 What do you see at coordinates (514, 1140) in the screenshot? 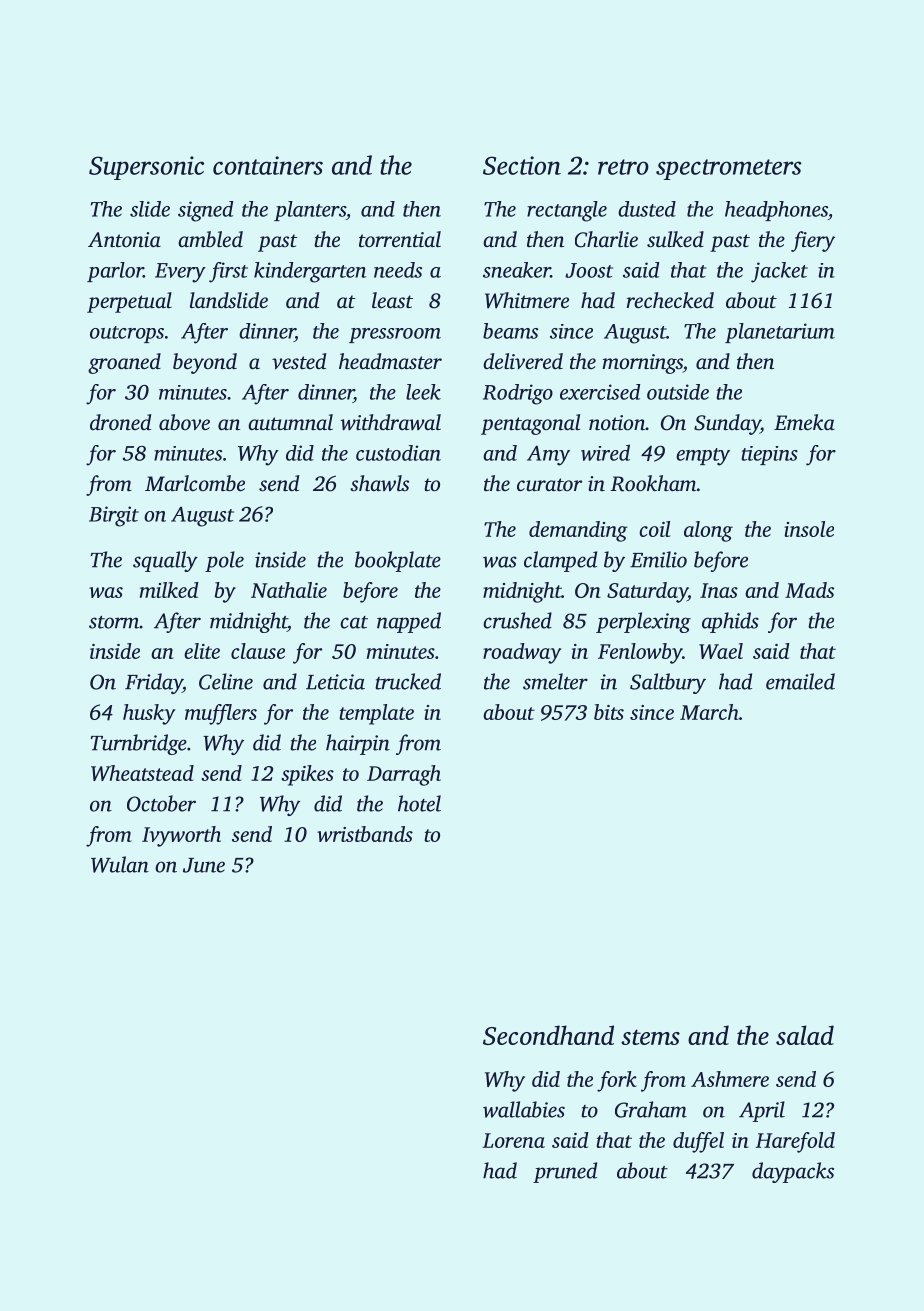
I see `Lorena` at bounding box center [514, 1140].
